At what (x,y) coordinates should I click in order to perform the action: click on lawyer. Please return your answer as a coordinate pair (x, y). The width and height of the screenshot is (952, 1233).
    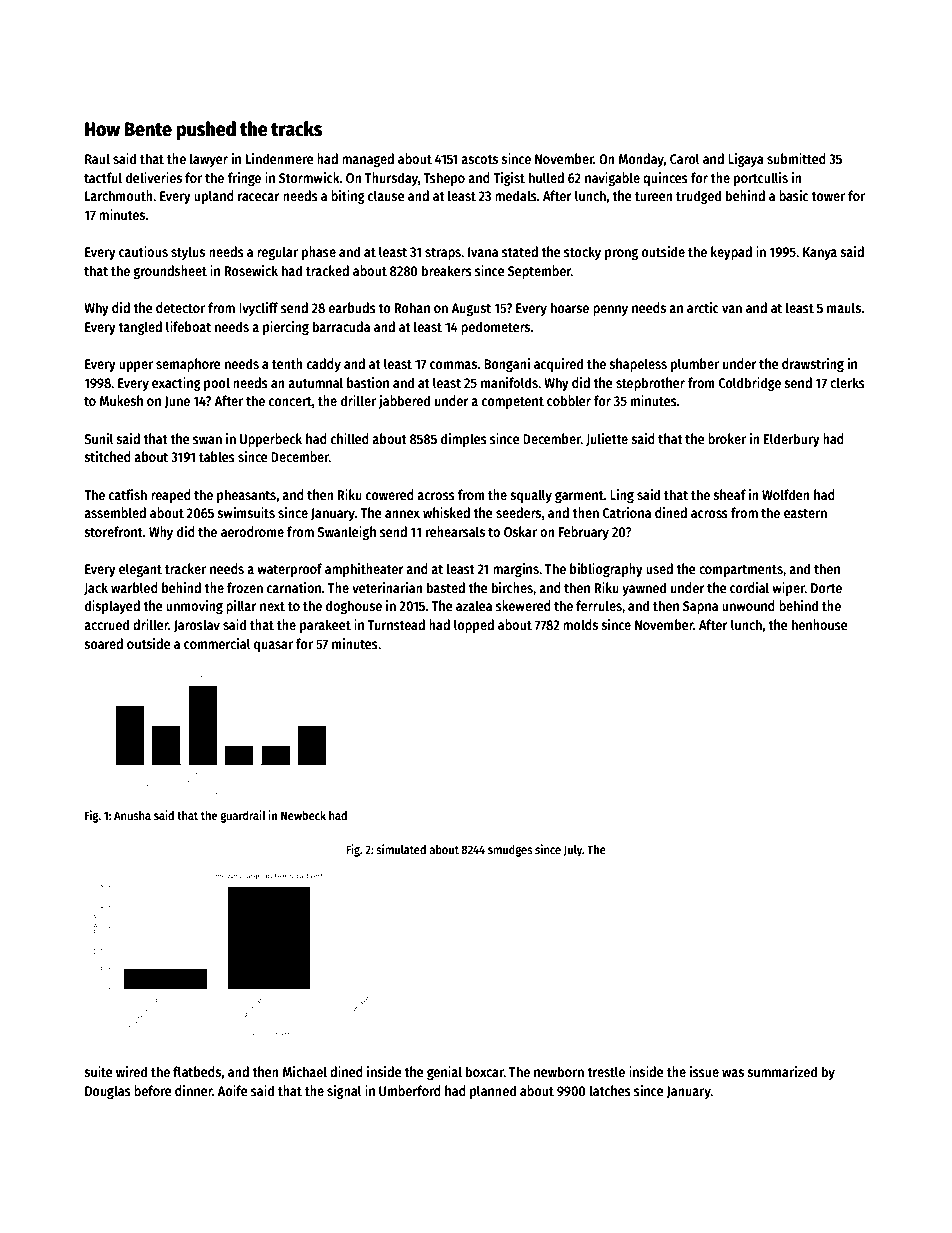
    Looking at the image, I should click on (209, 160).
